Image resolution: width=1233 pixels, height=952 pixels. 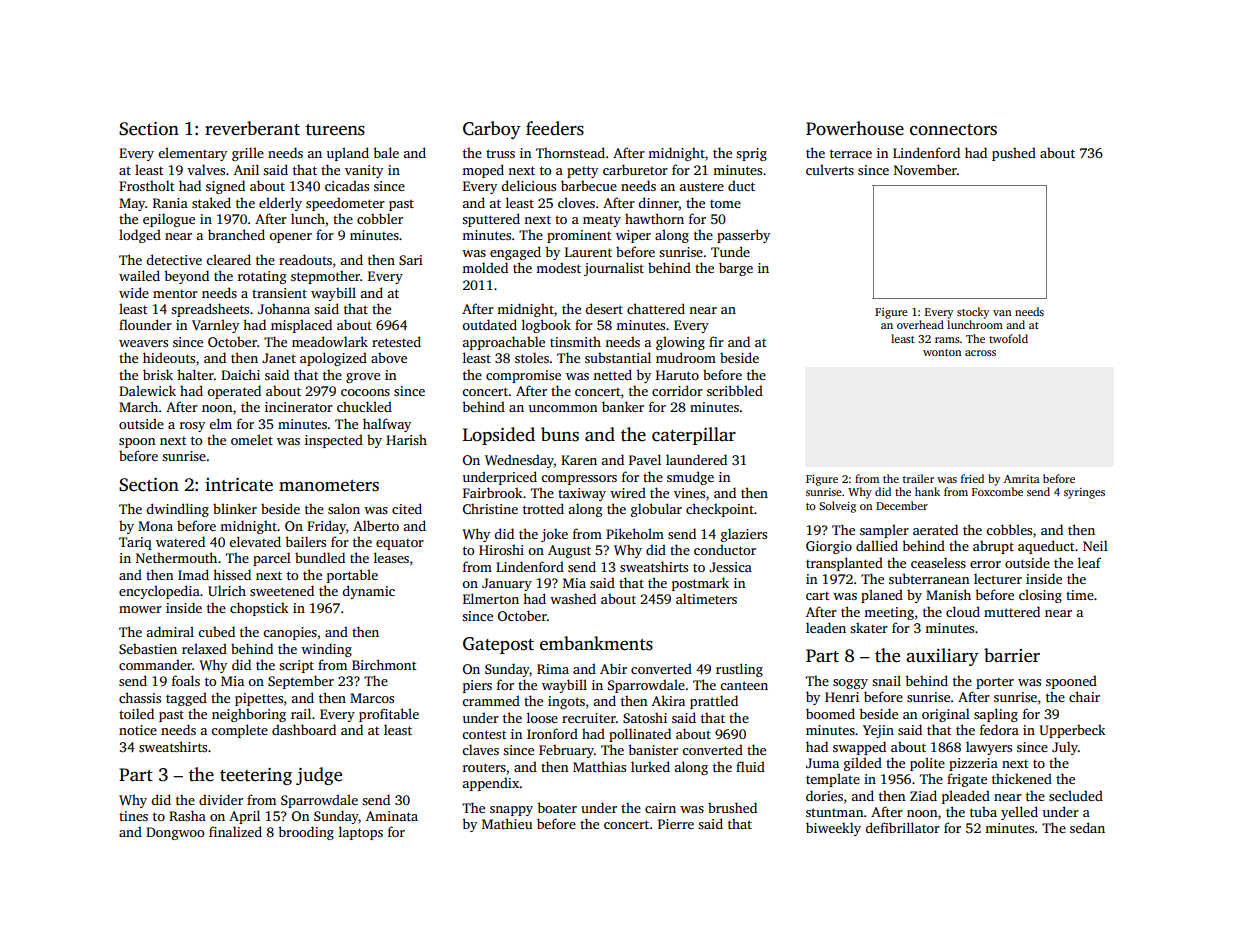 I want to click on Powerhouse, so click(x=855, y=128).
